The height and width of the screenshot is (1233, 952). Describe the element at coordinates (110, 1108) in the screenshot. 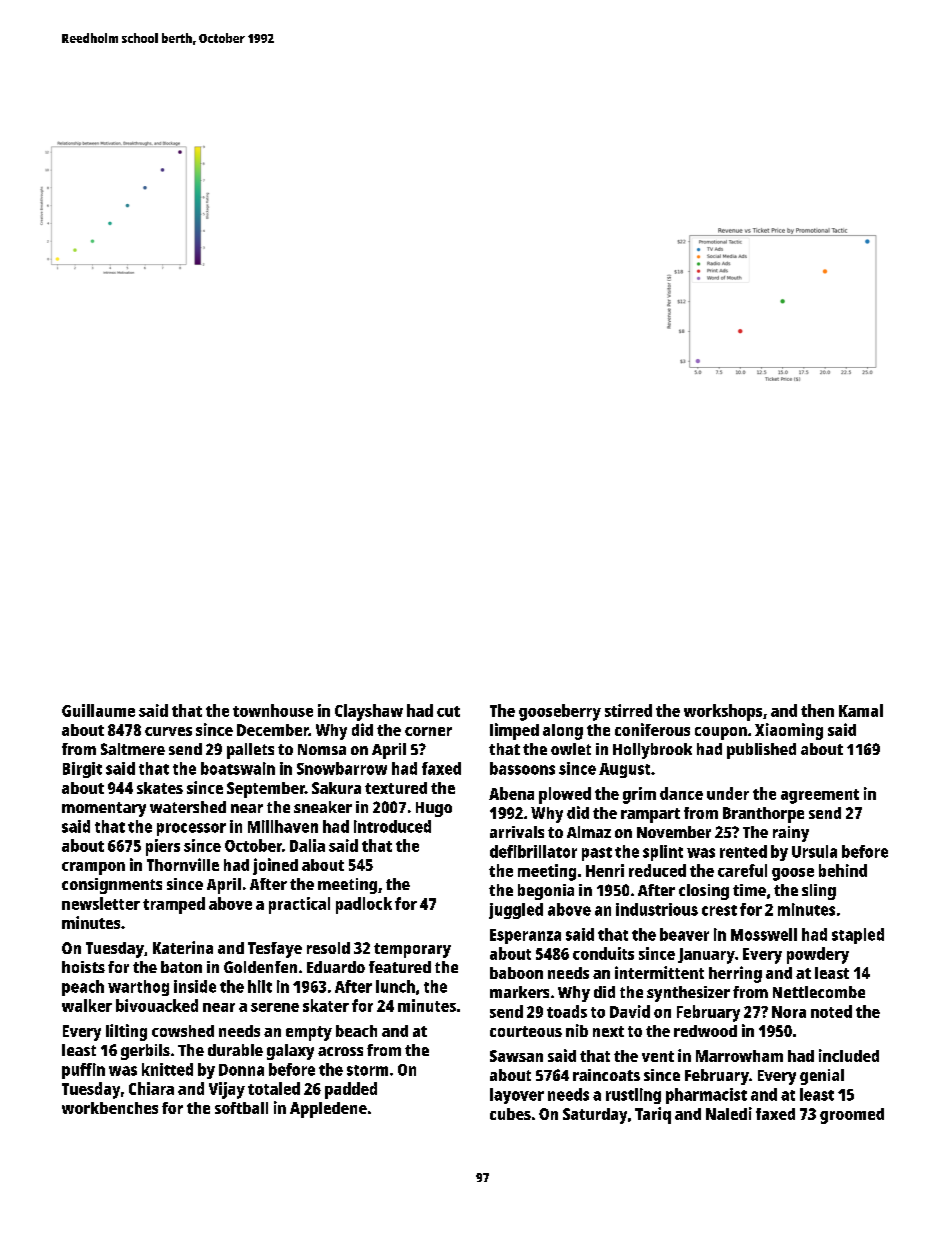

I see `workbenches` at that location.
